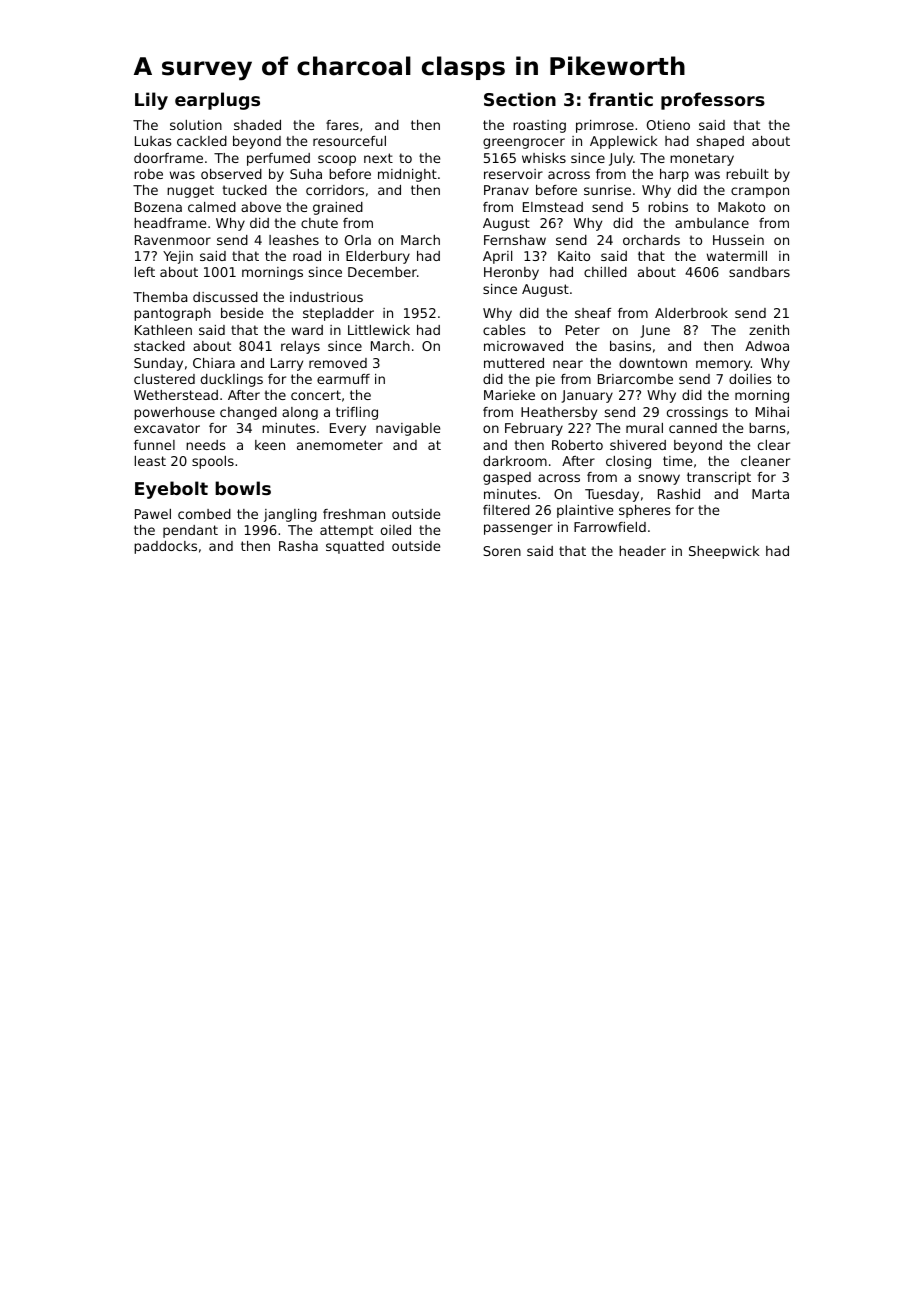  I want to click on fares, so click(342, 125).
